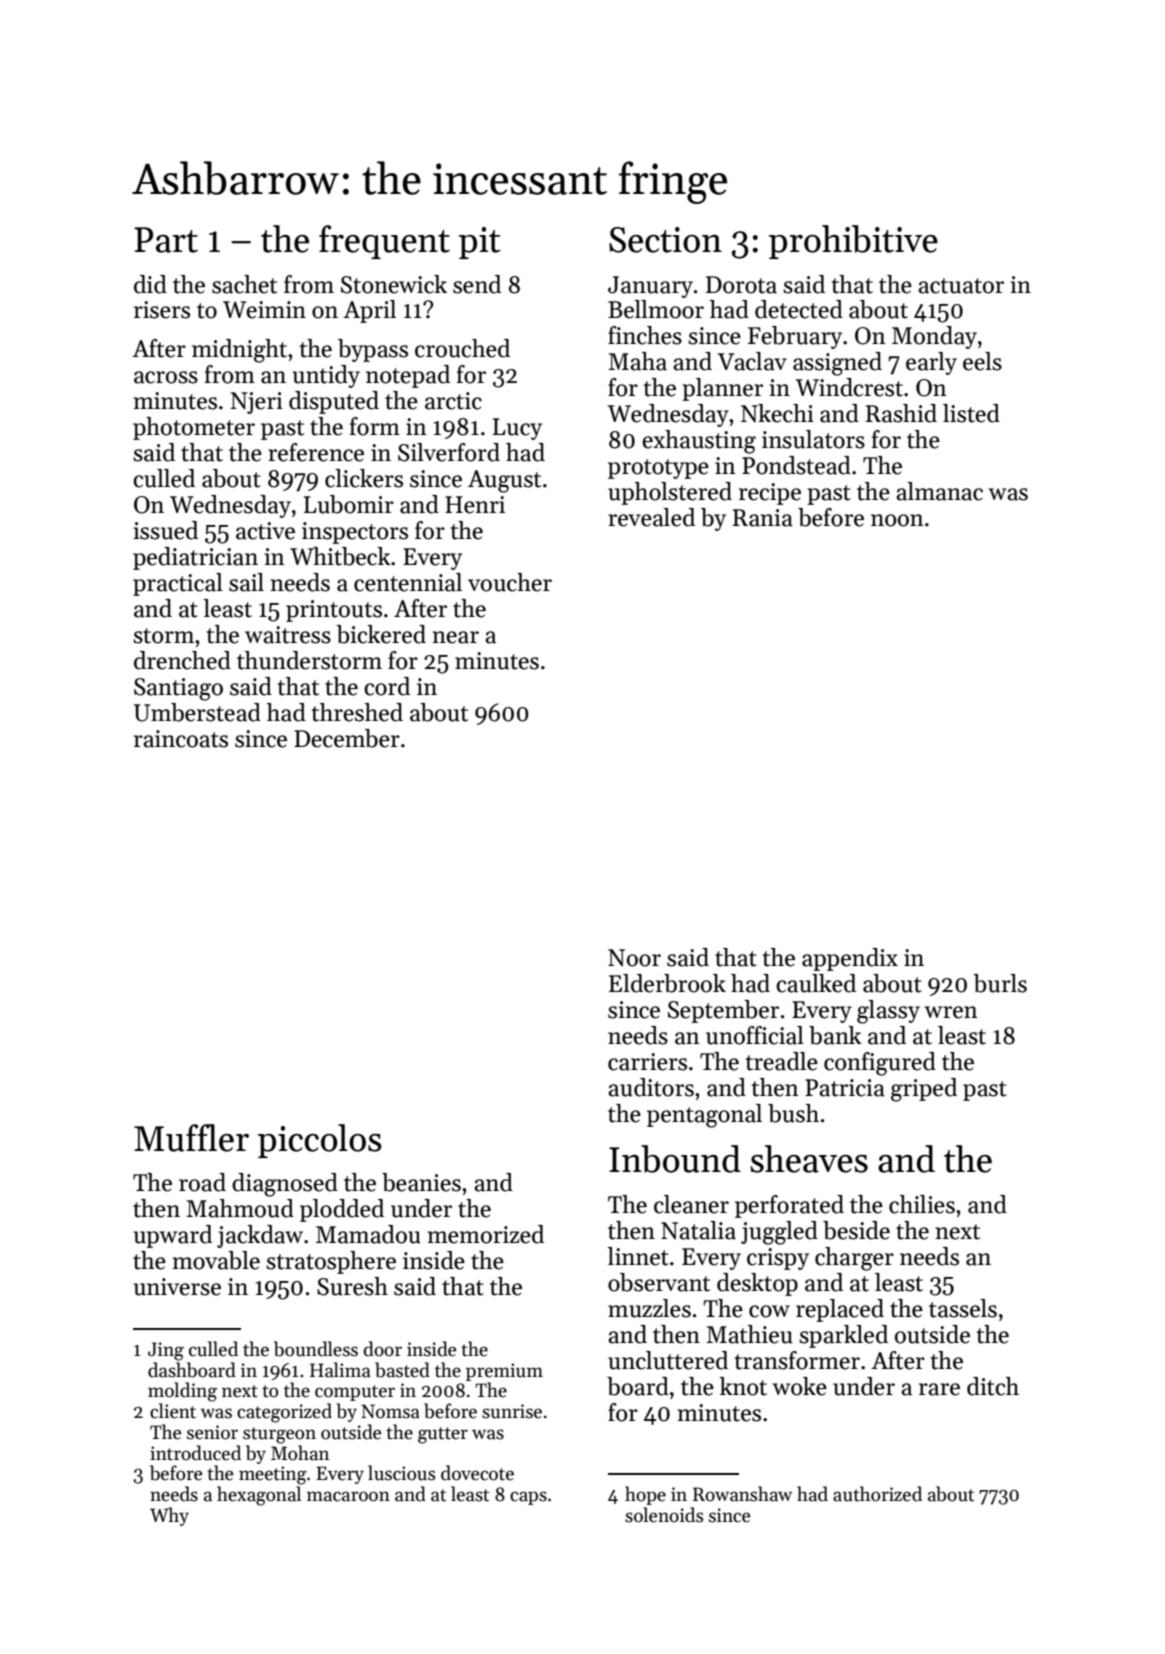 Image resolution: width=1165 pixels, height=1654 pixels. What do you see at coordinates (850, 959) in the screenshot?
I see `appendix` at bounding box center [850, 959].
